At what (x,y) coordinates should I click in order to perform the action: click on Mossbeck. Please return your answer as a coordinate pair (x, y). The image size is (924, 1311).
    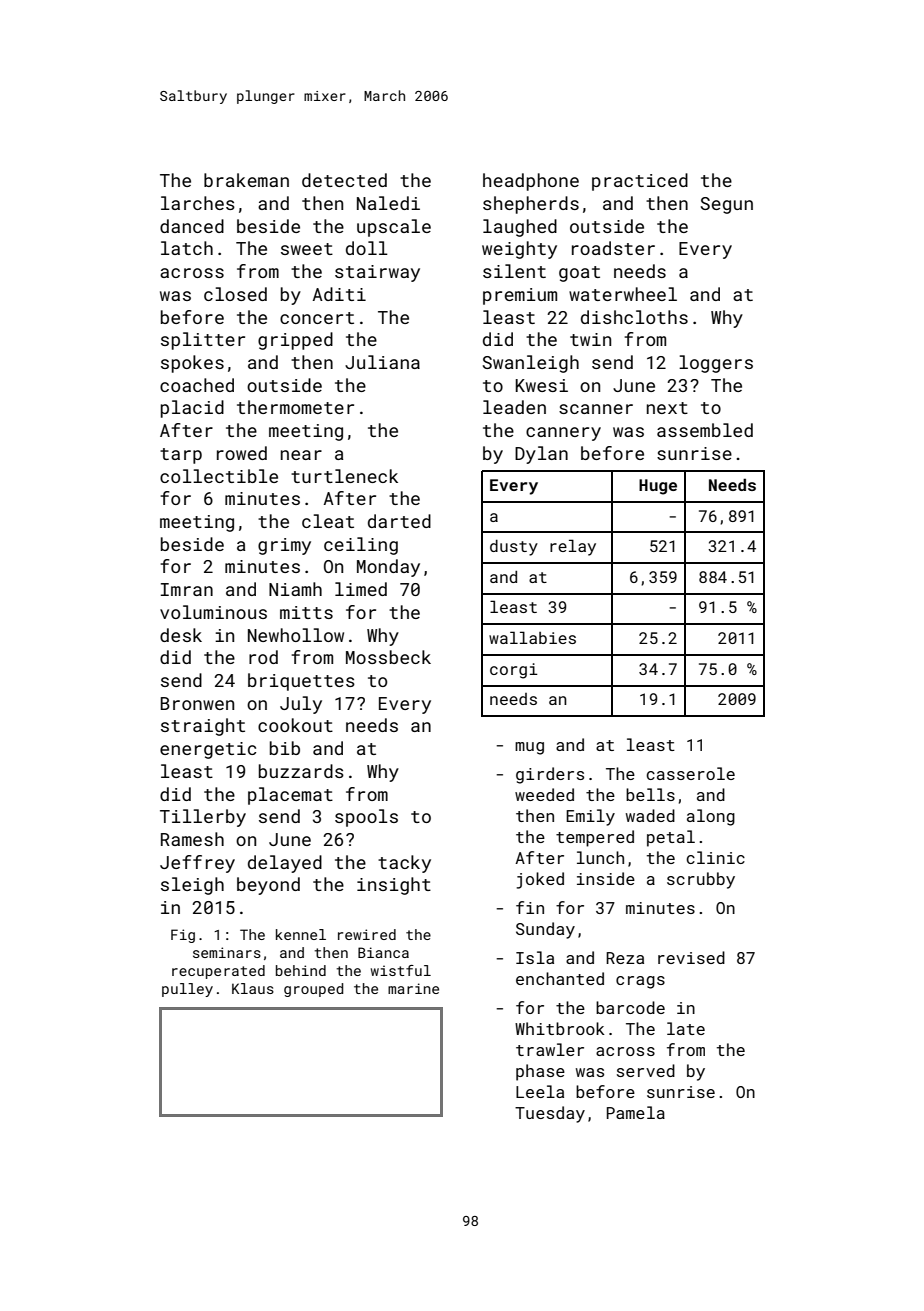
    Looking at the image, I should click on (388, 657).
